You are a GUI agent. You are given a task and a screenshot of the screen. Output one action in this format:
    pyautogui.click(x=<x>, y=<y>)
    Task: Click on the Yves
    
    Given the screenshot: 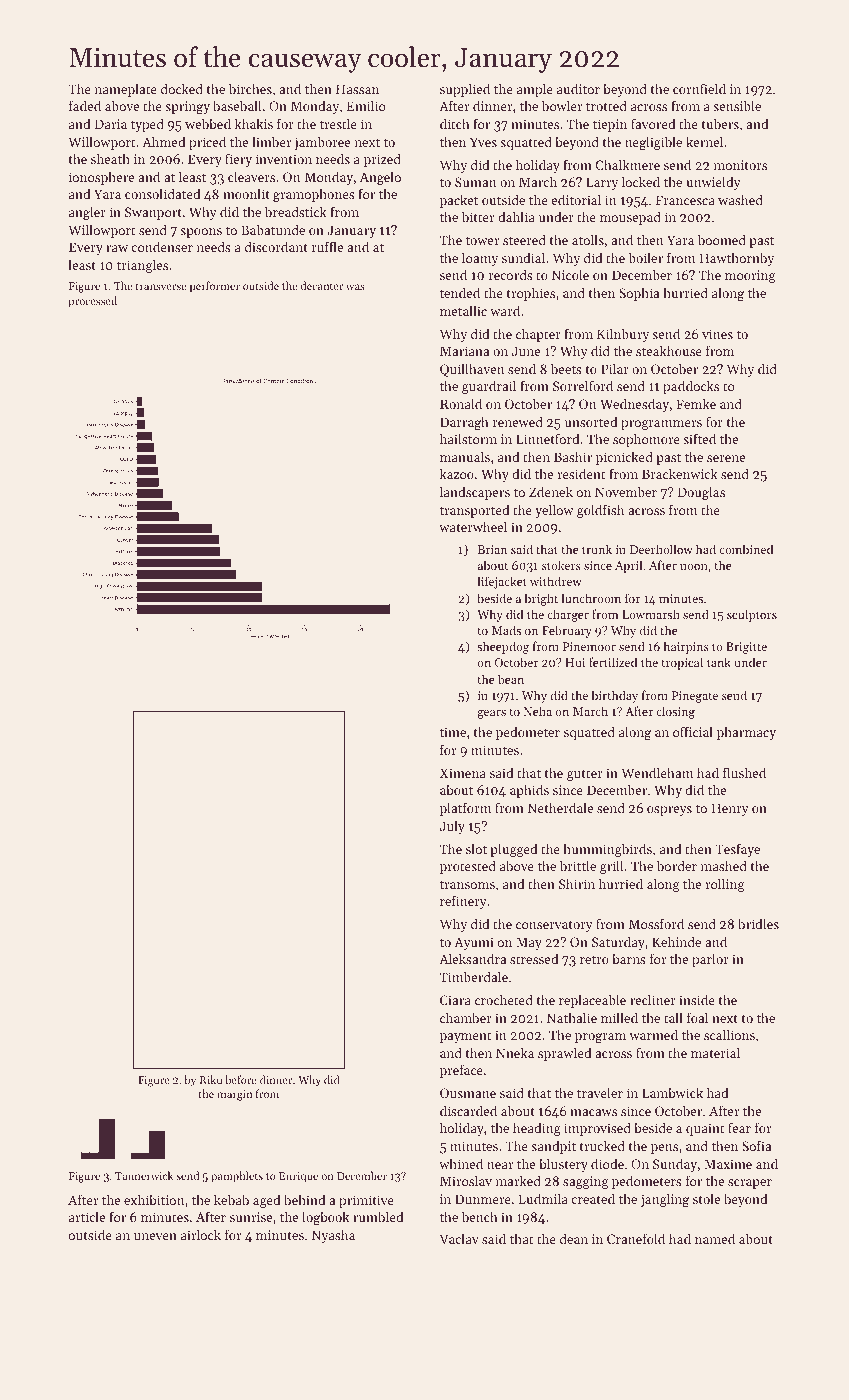 What is the action you would take?
    pyautogui.click(x=483, y=142)
